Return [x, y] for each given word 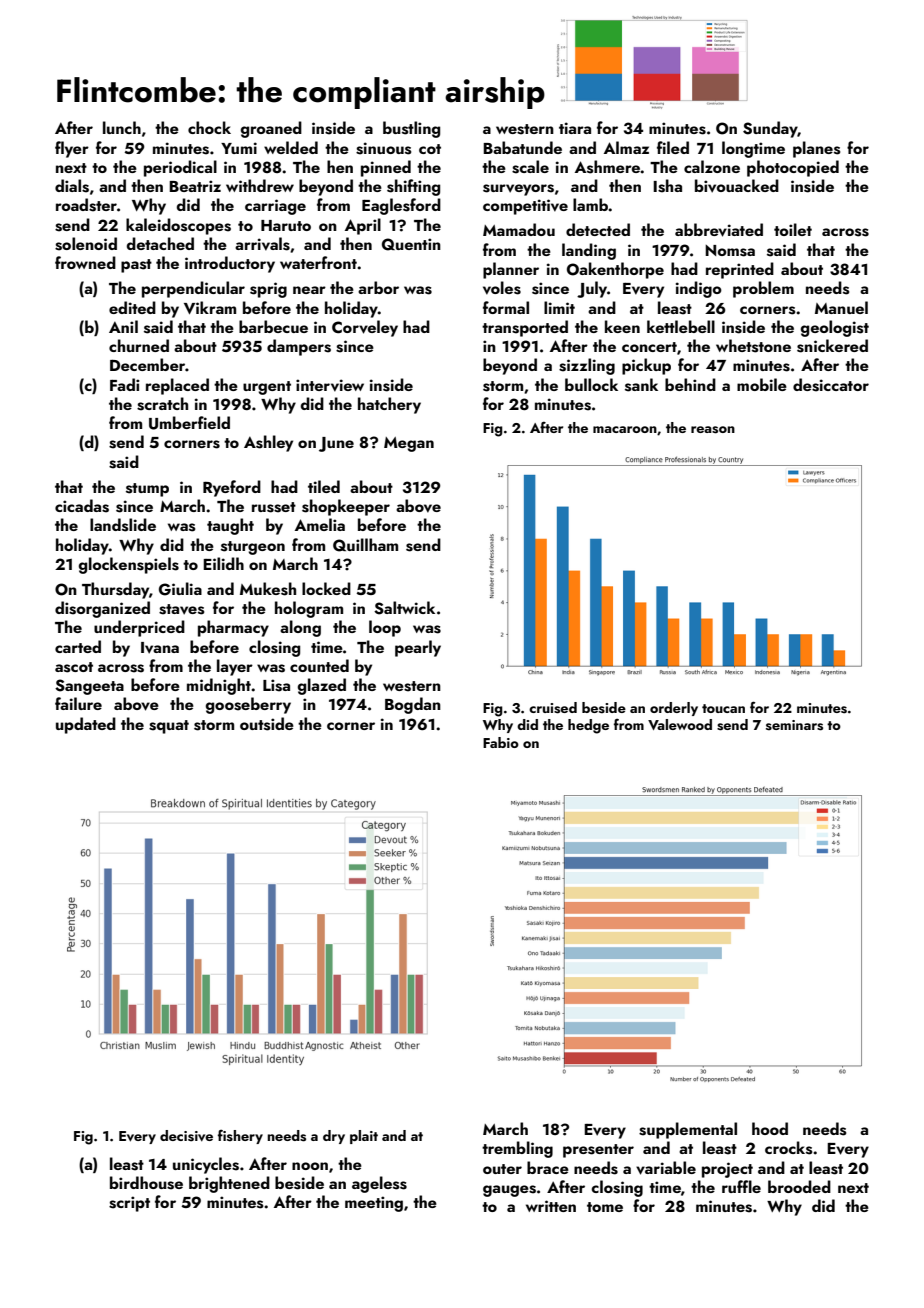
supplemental [688, 1130]
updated [86, 725]
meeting [374, 1204]
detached [160, 243]
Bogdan [413, 705]
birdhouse [146, 1183]
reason [713, 430]
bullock [591, 384]
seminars [794, 725]
